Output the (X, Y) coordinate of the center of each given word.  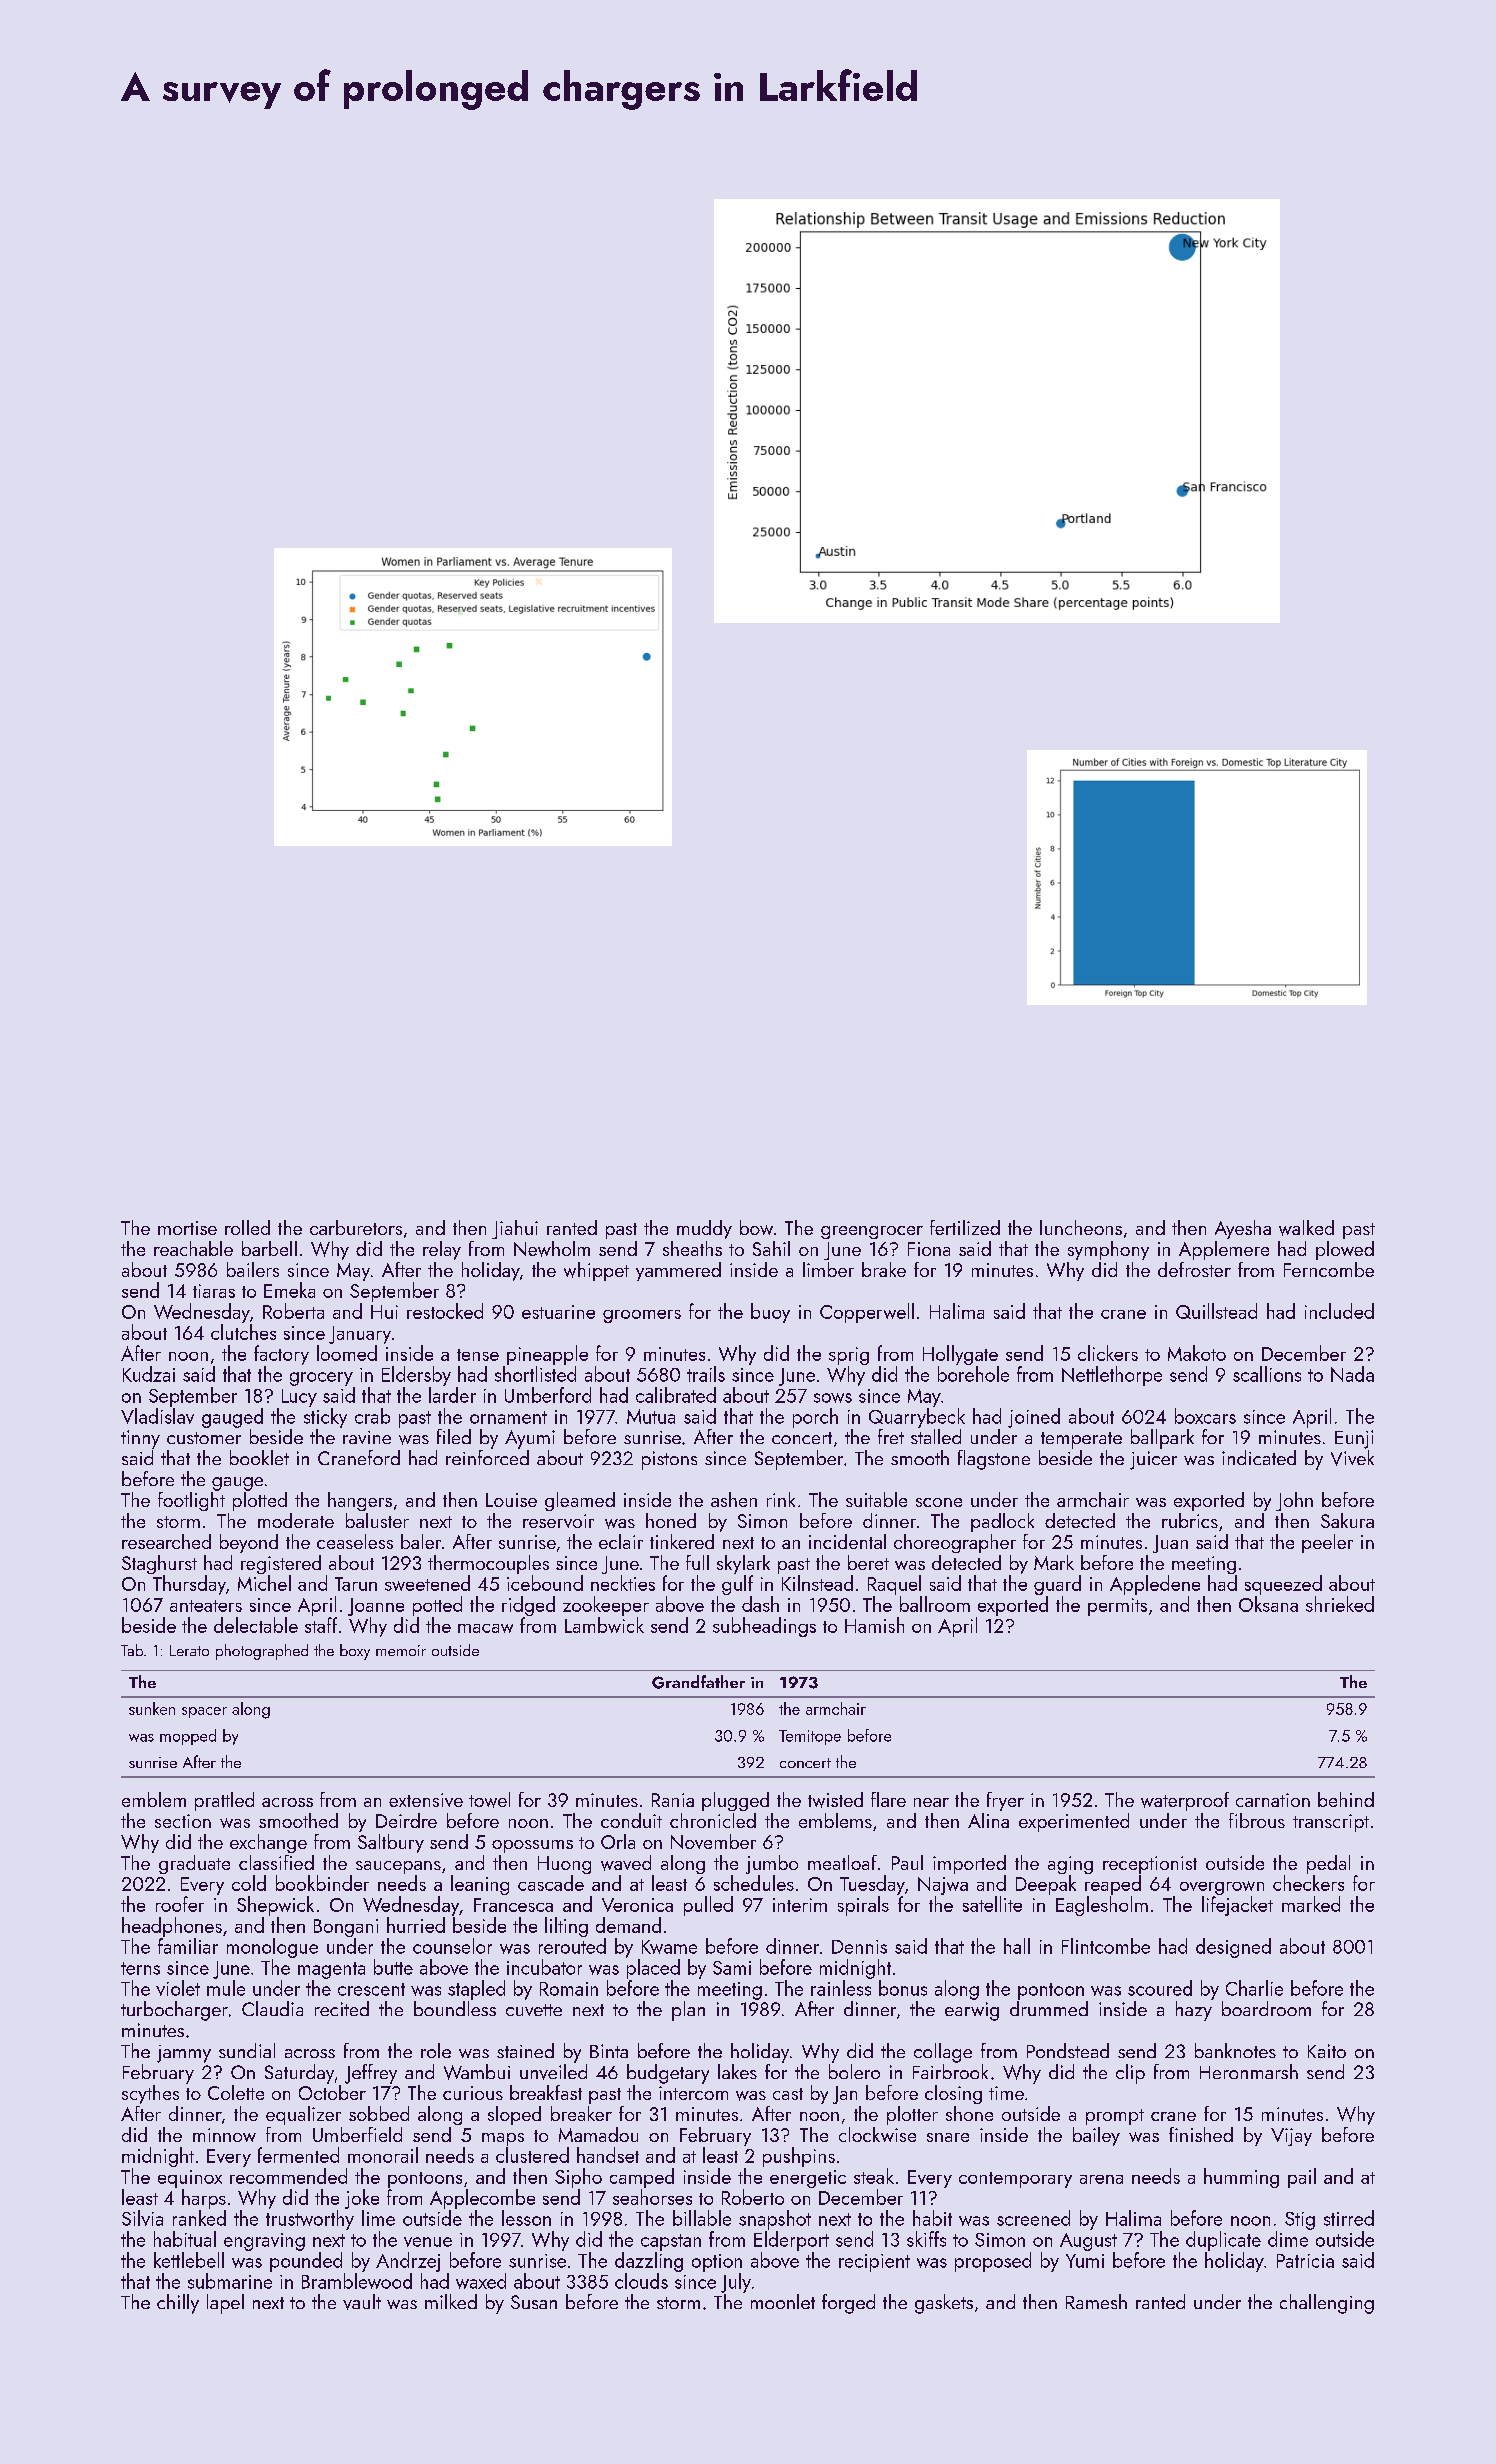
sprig (849, 1356)
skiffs (926, 2239)
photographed (262, 1652)
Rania (673, 1800)
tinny (140, 1439)
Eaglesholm (1102, 1906)
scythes (150, 2094)
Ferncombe (1329, 1269)
